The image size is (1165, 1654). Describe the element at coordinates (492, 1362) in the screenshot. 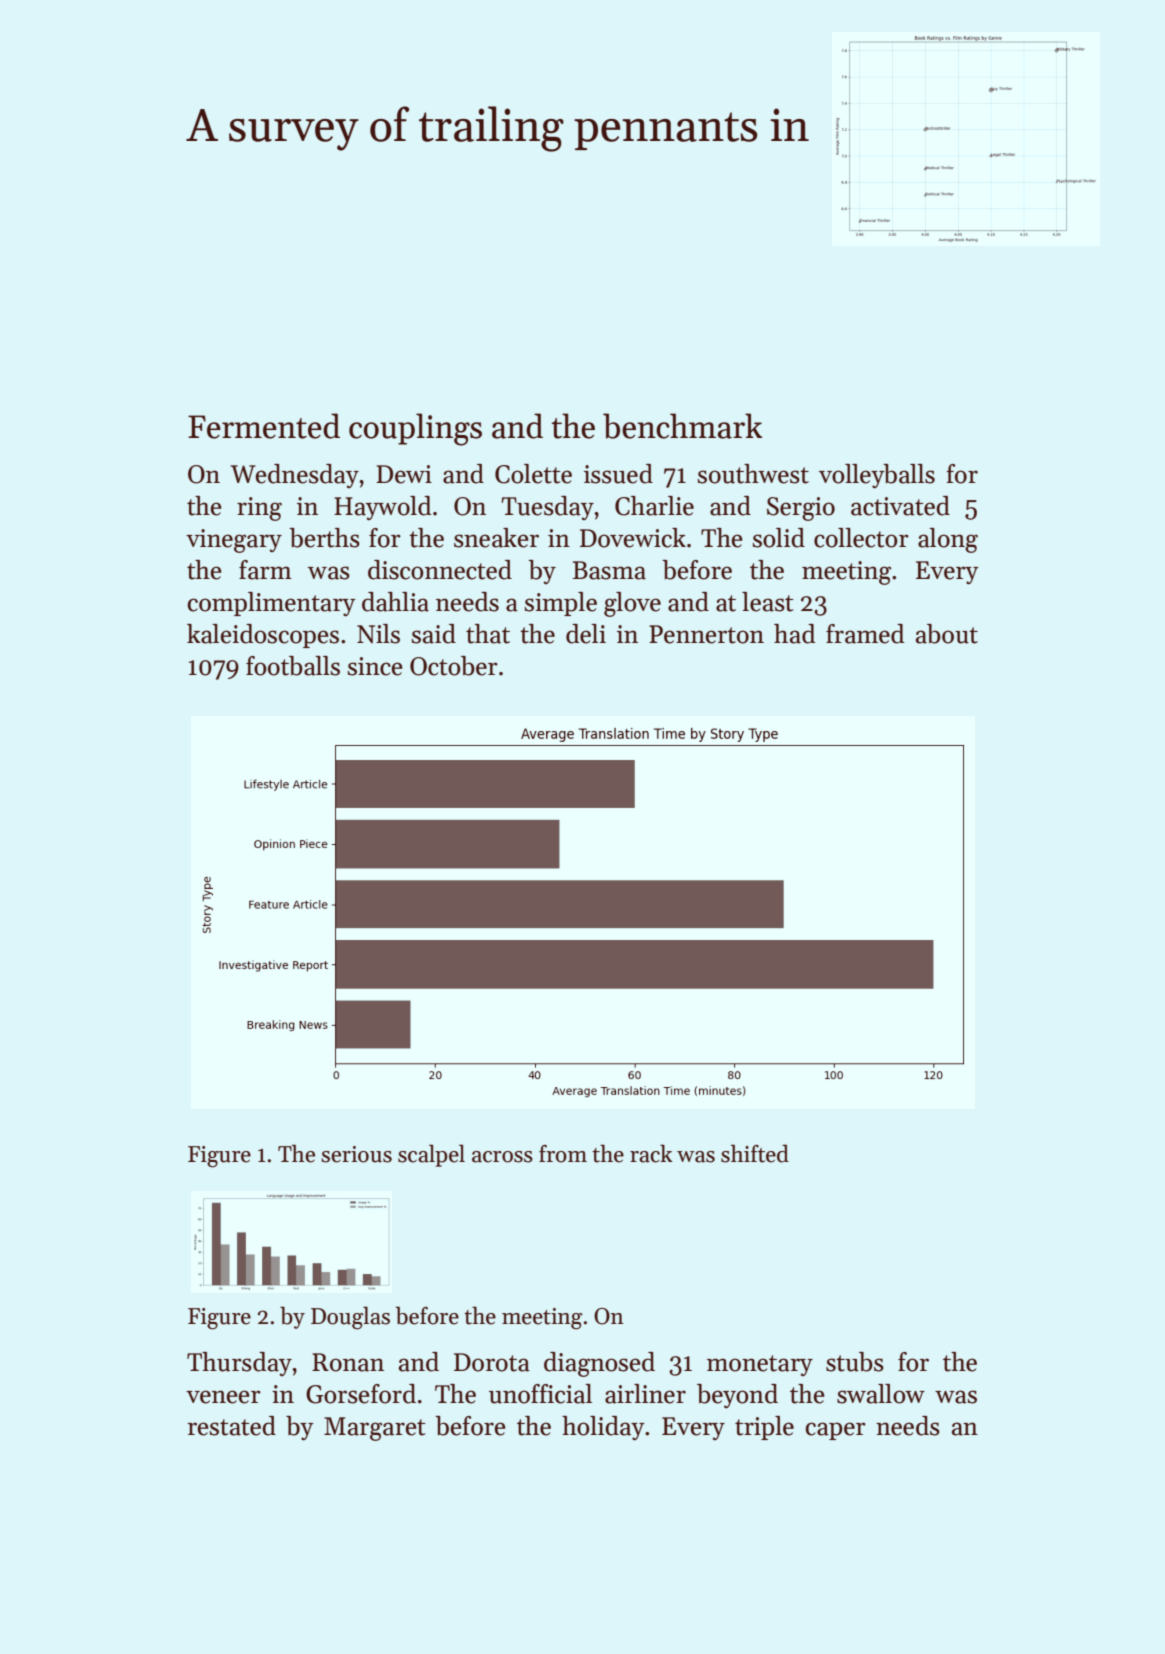

I see `Dorota` at that location.
